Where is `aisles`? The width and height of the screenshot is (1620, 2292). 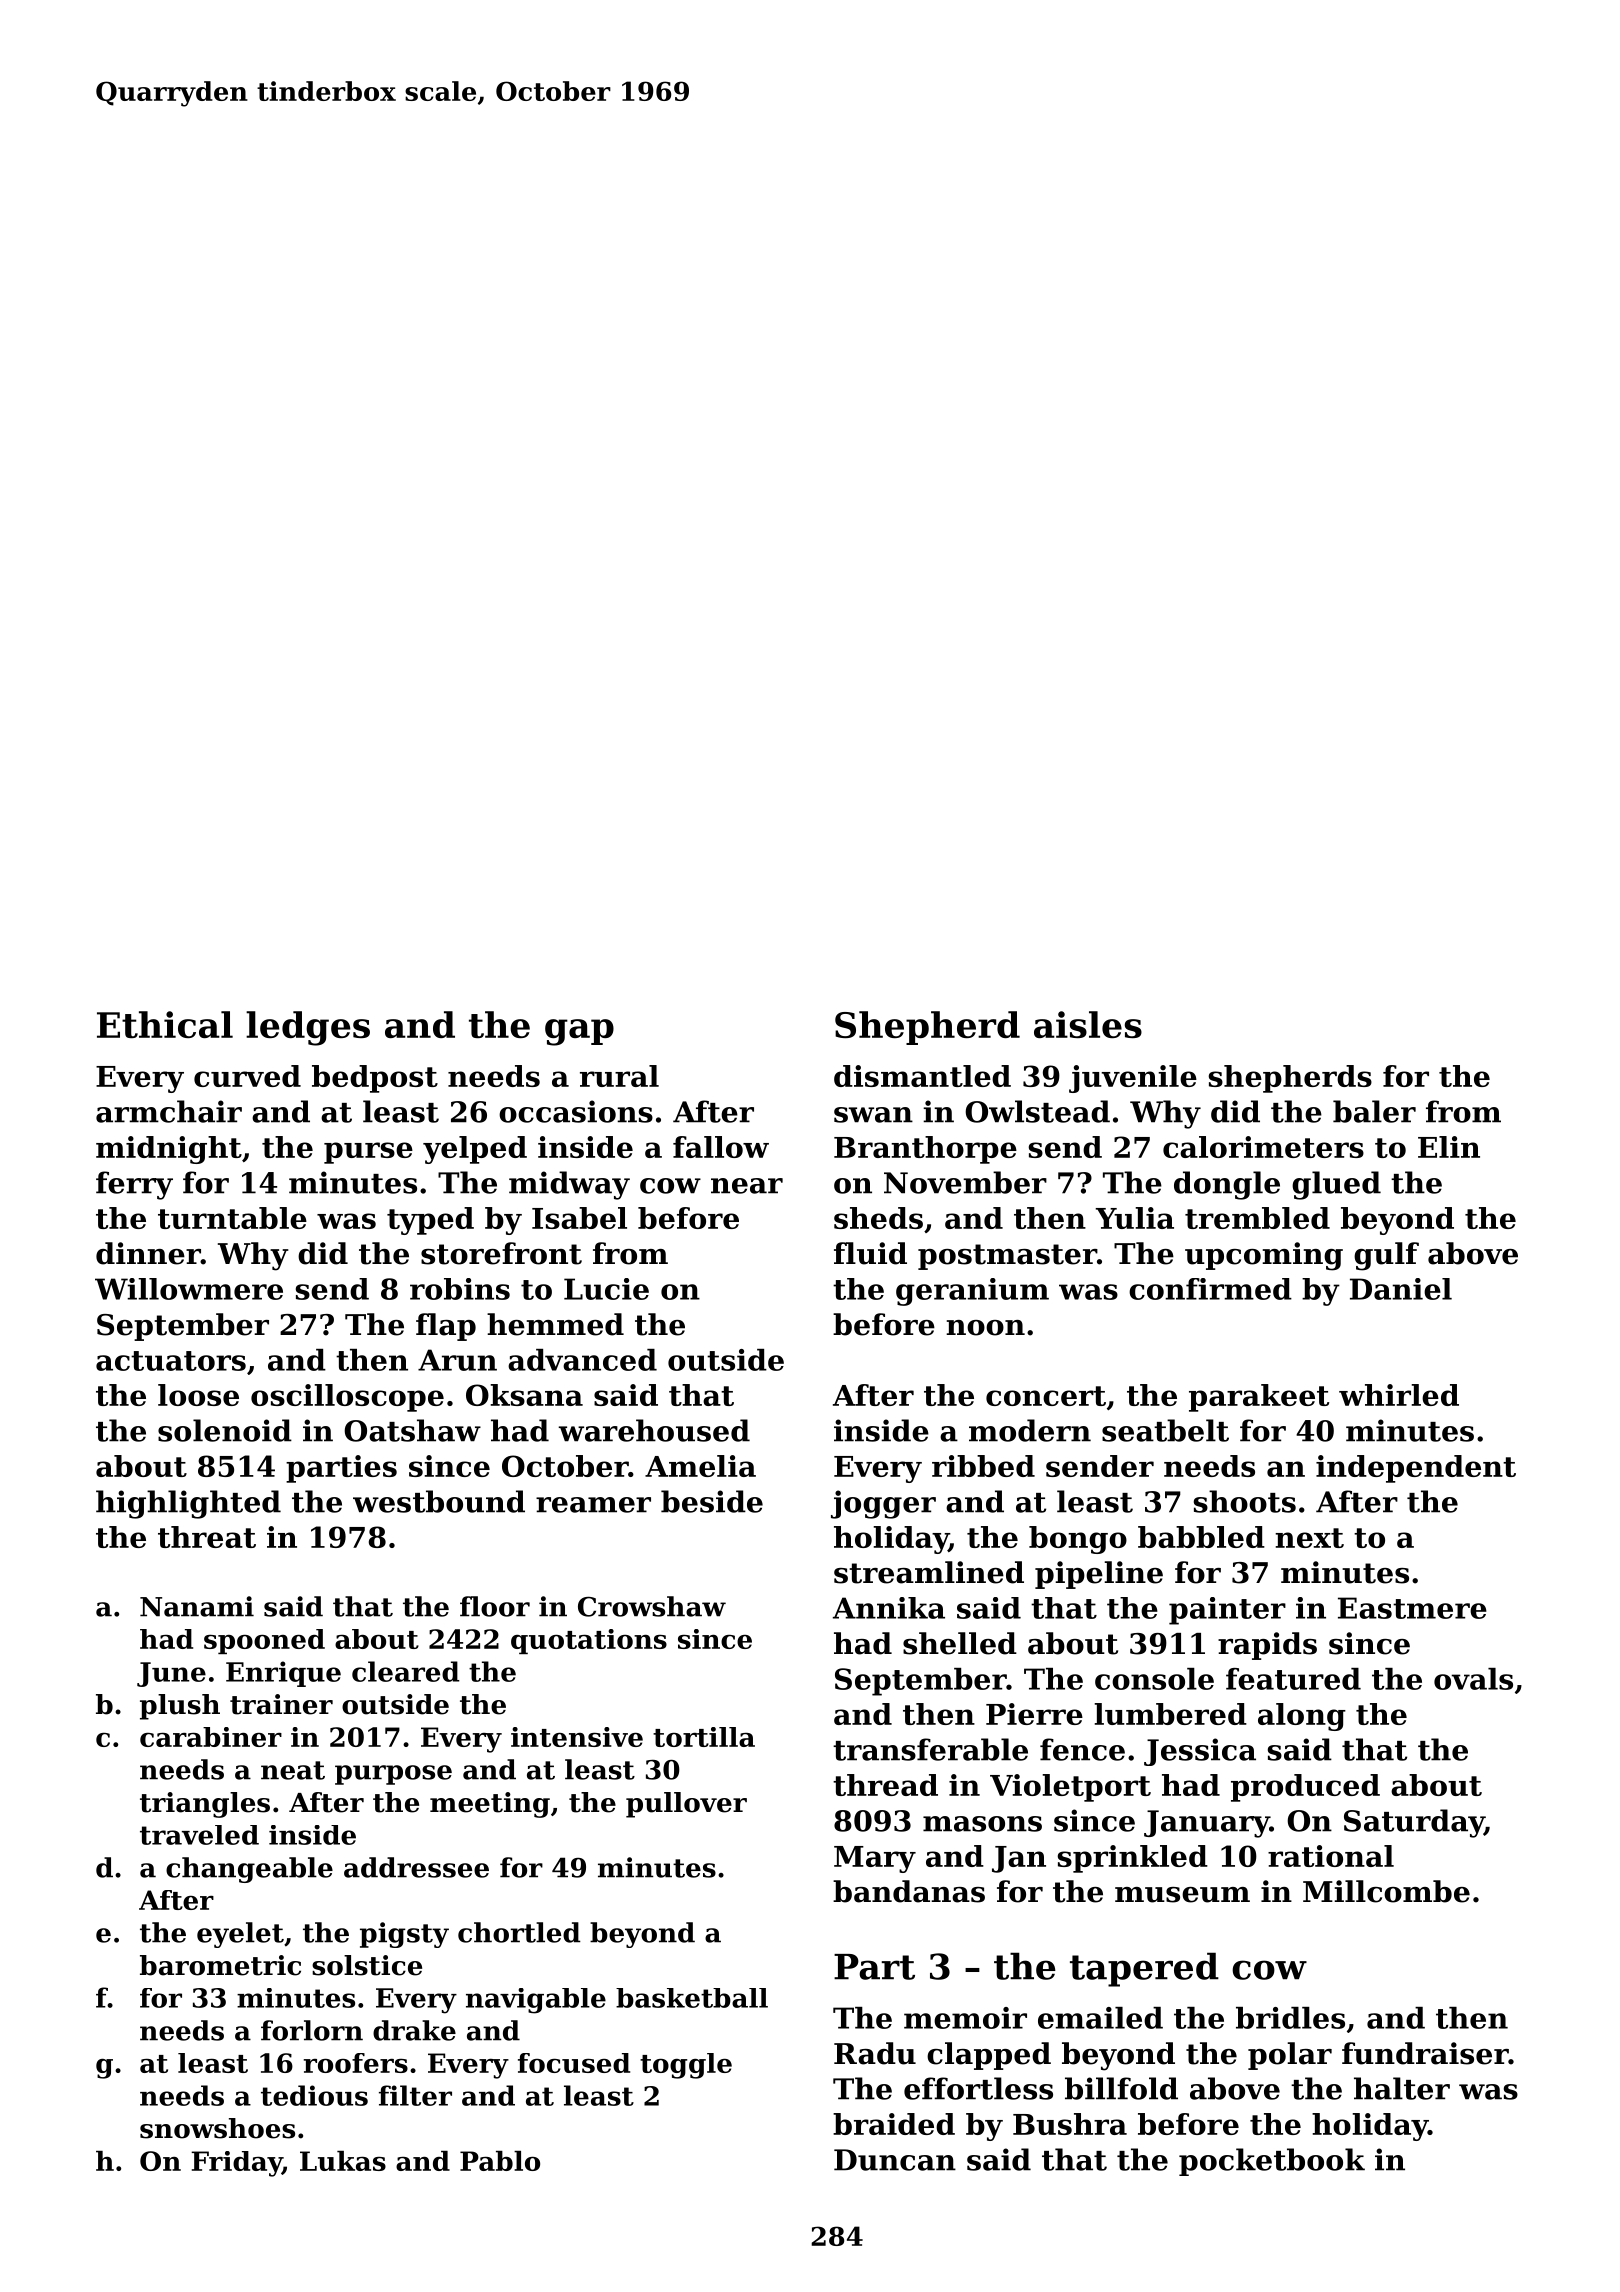 aisles is located at coordinates (1088, 1024).
